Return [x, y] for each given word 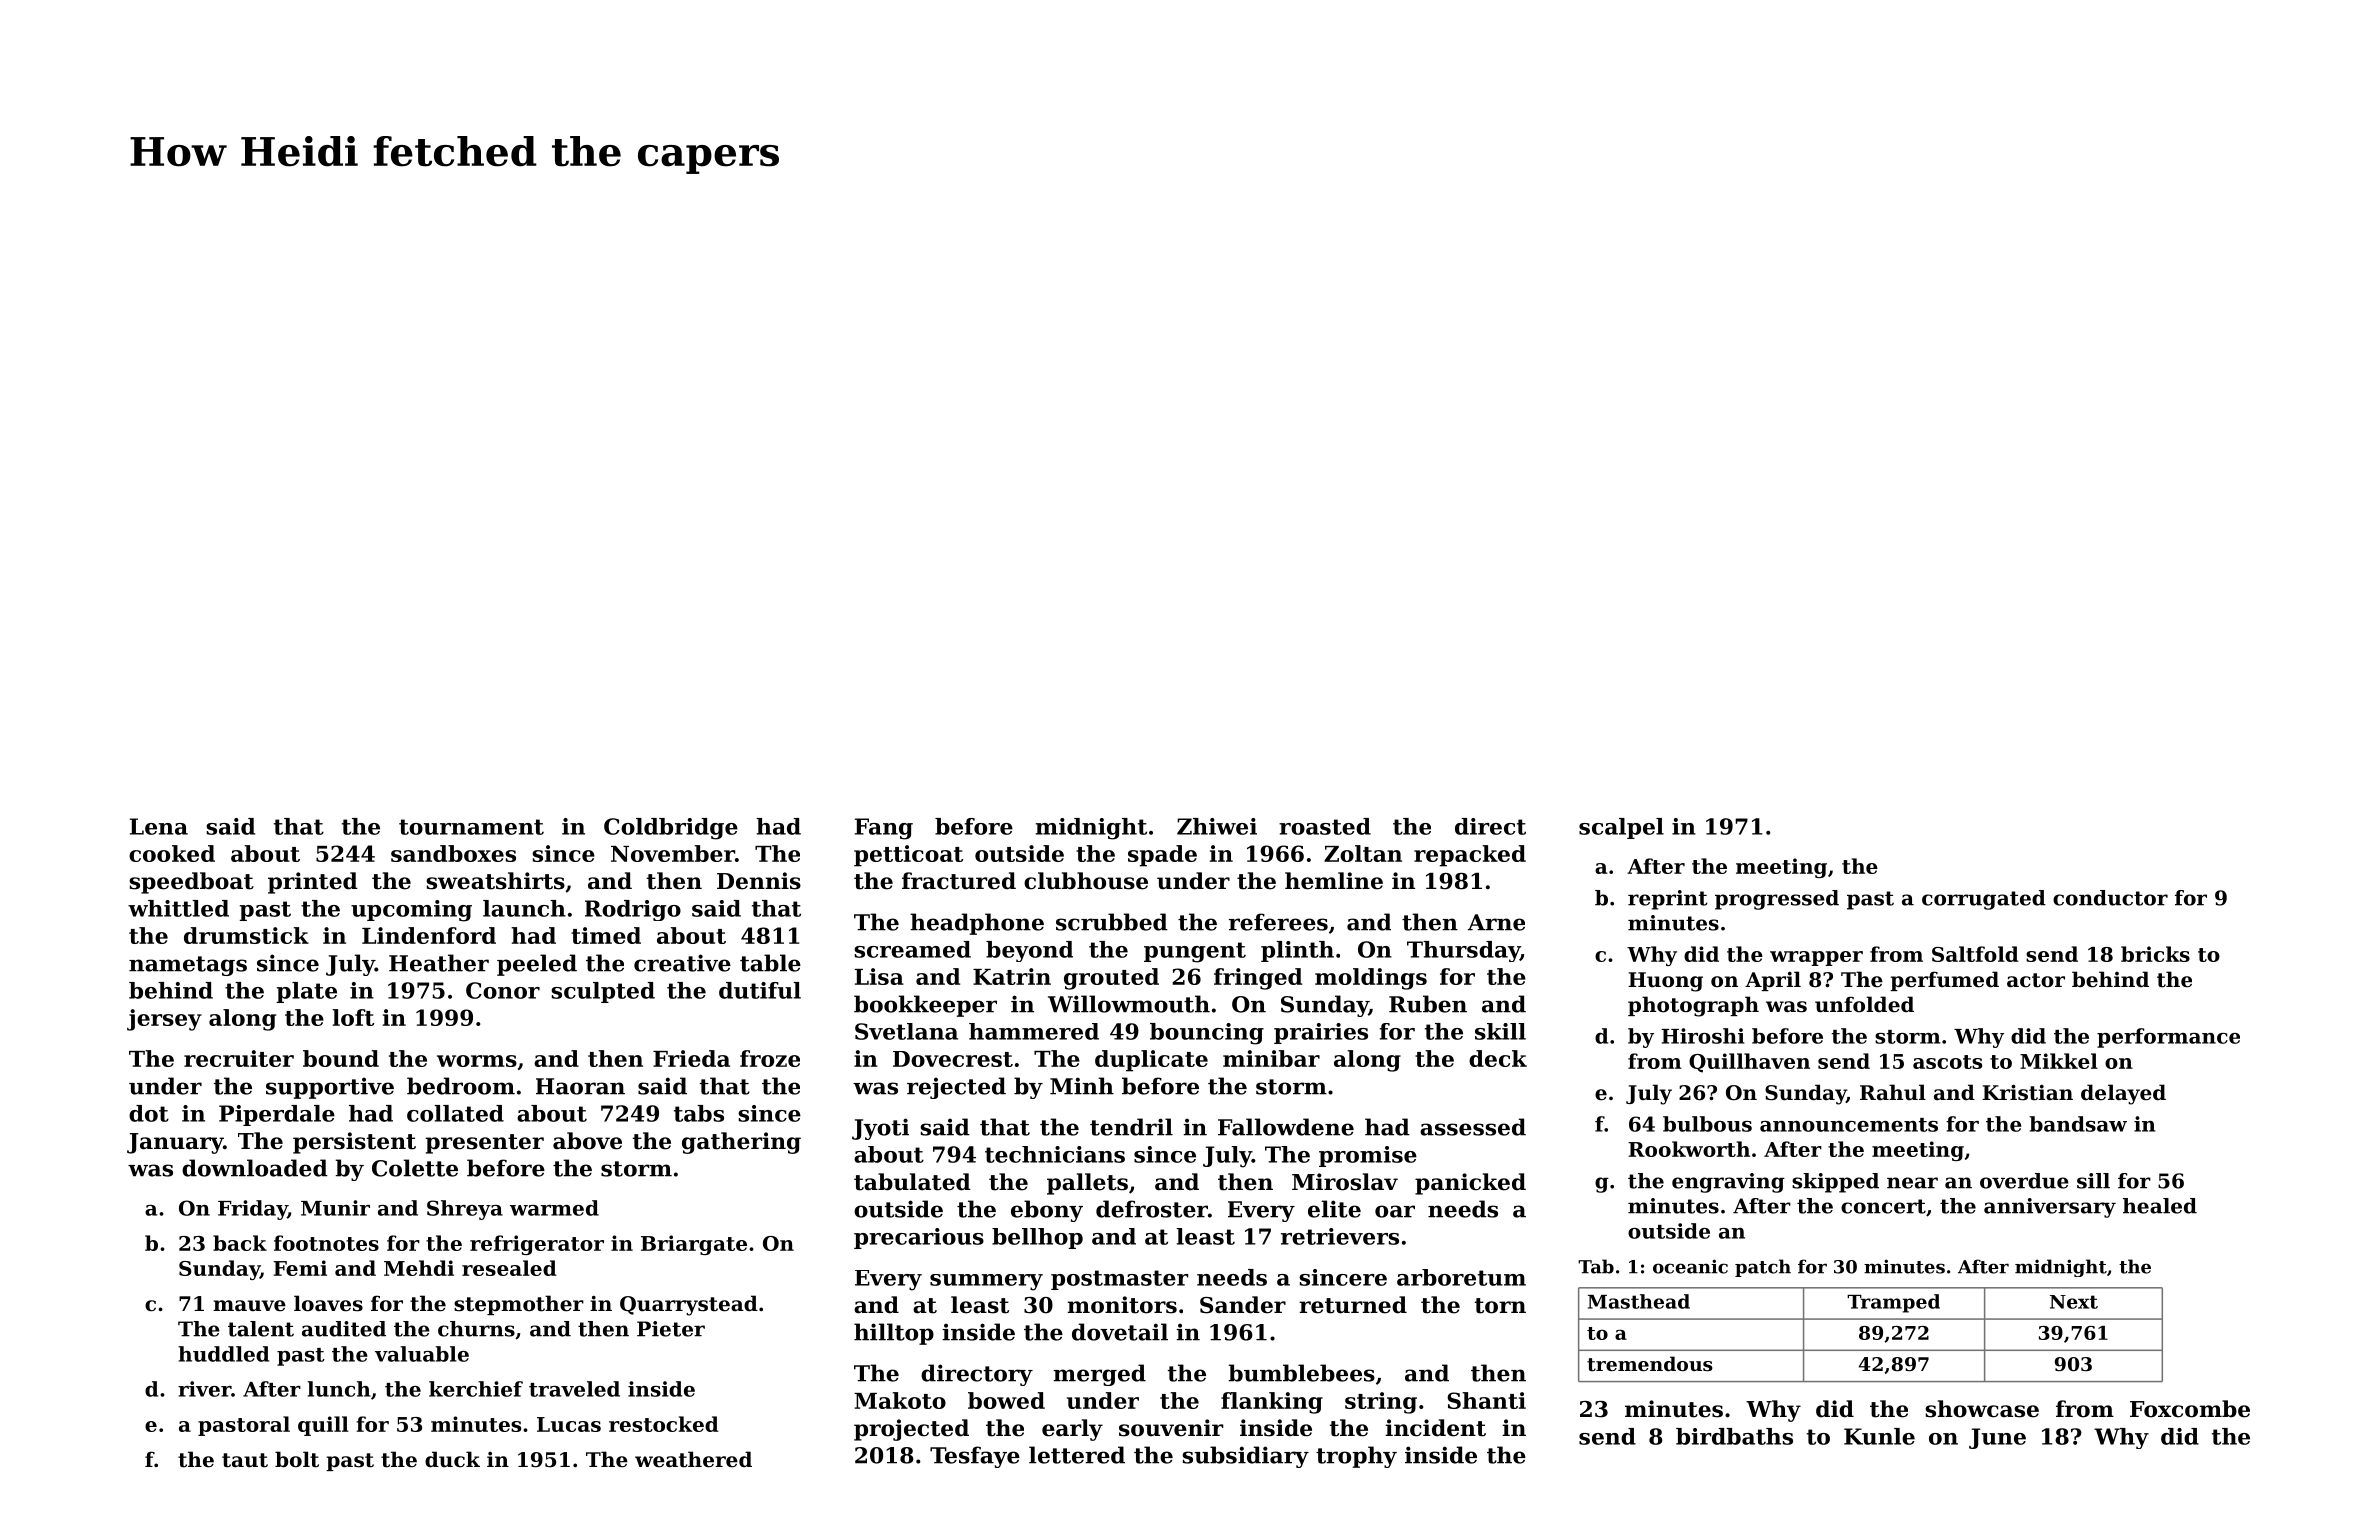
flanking [1272, 1403]
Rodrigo [633, 910]
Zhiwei [1217, 826]
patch [1763, 1268]
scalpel [1621, 828]
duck [452, 1459]
